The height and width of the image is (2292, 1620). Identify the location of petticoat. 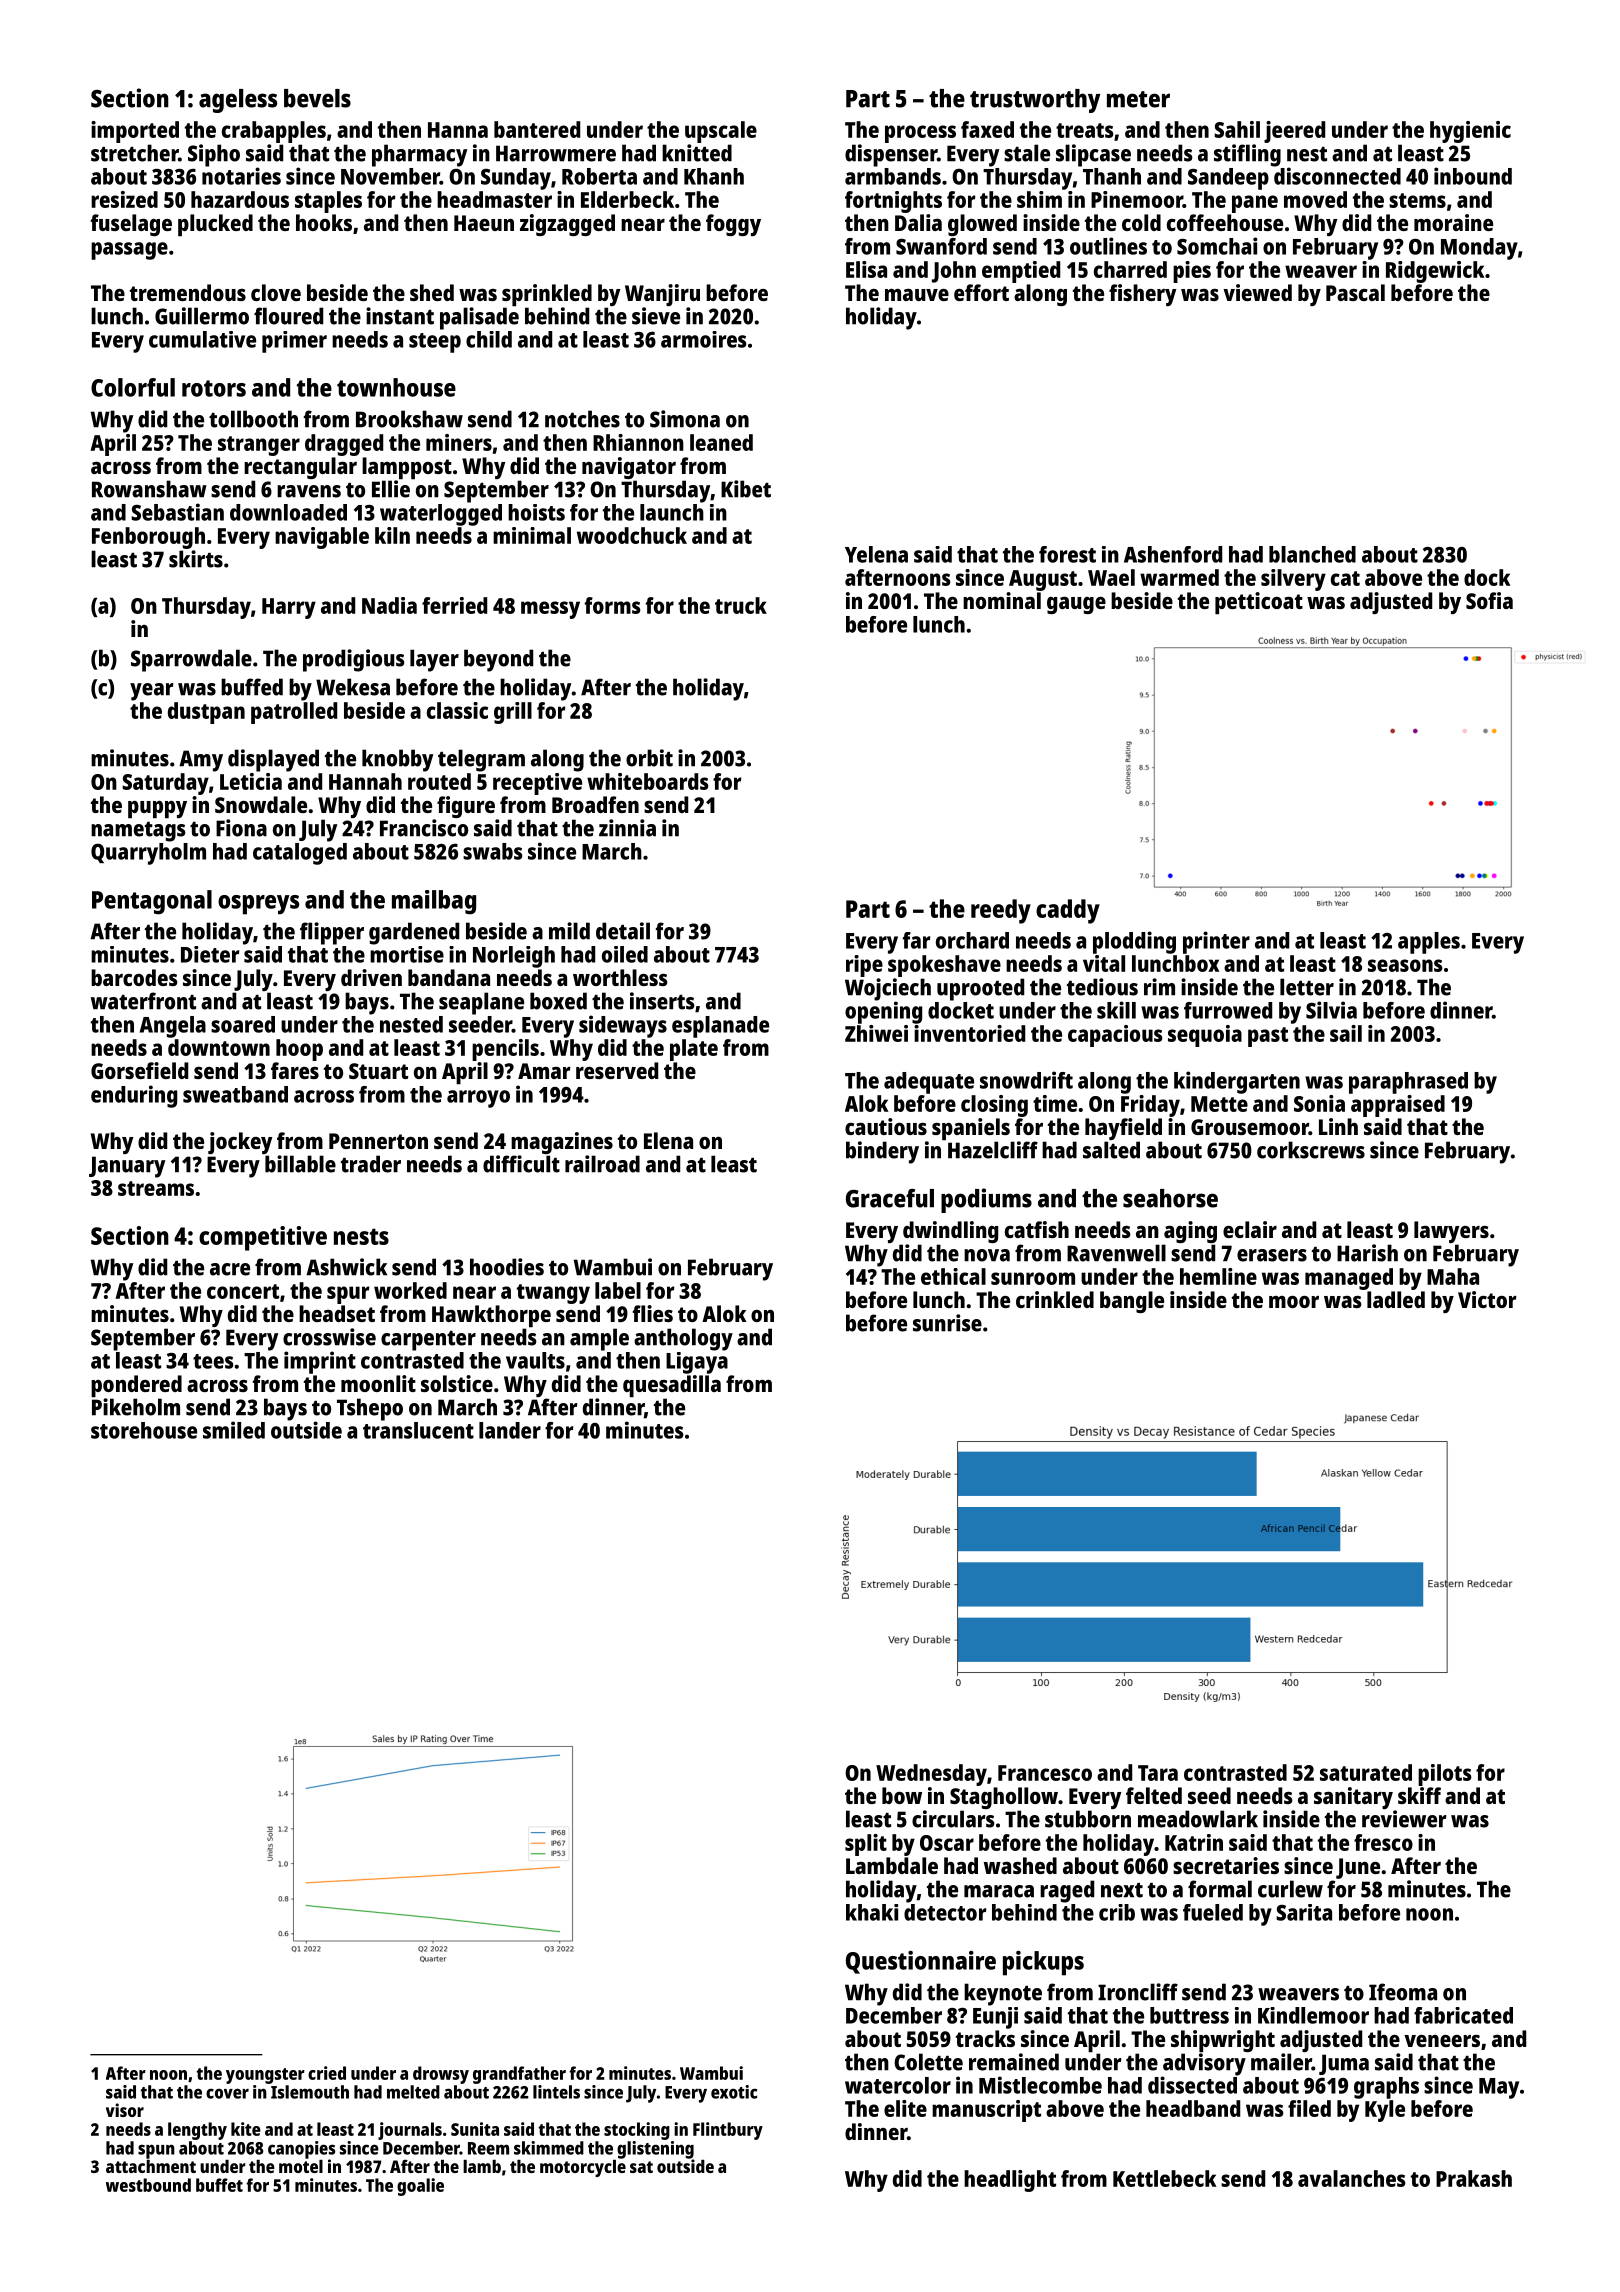
(1259, 603).
